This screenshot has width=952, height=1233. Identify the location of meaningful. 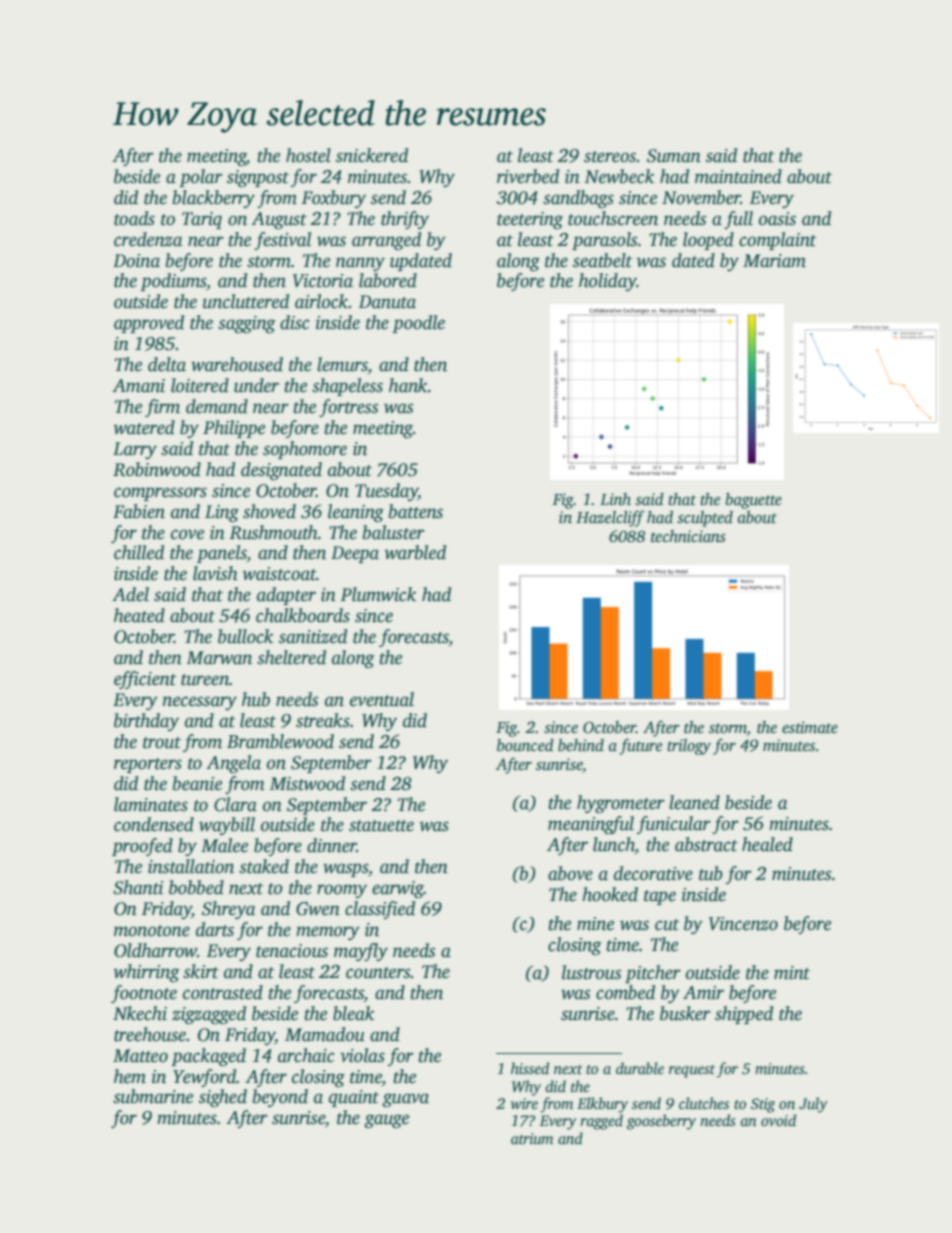
(591, 825).
